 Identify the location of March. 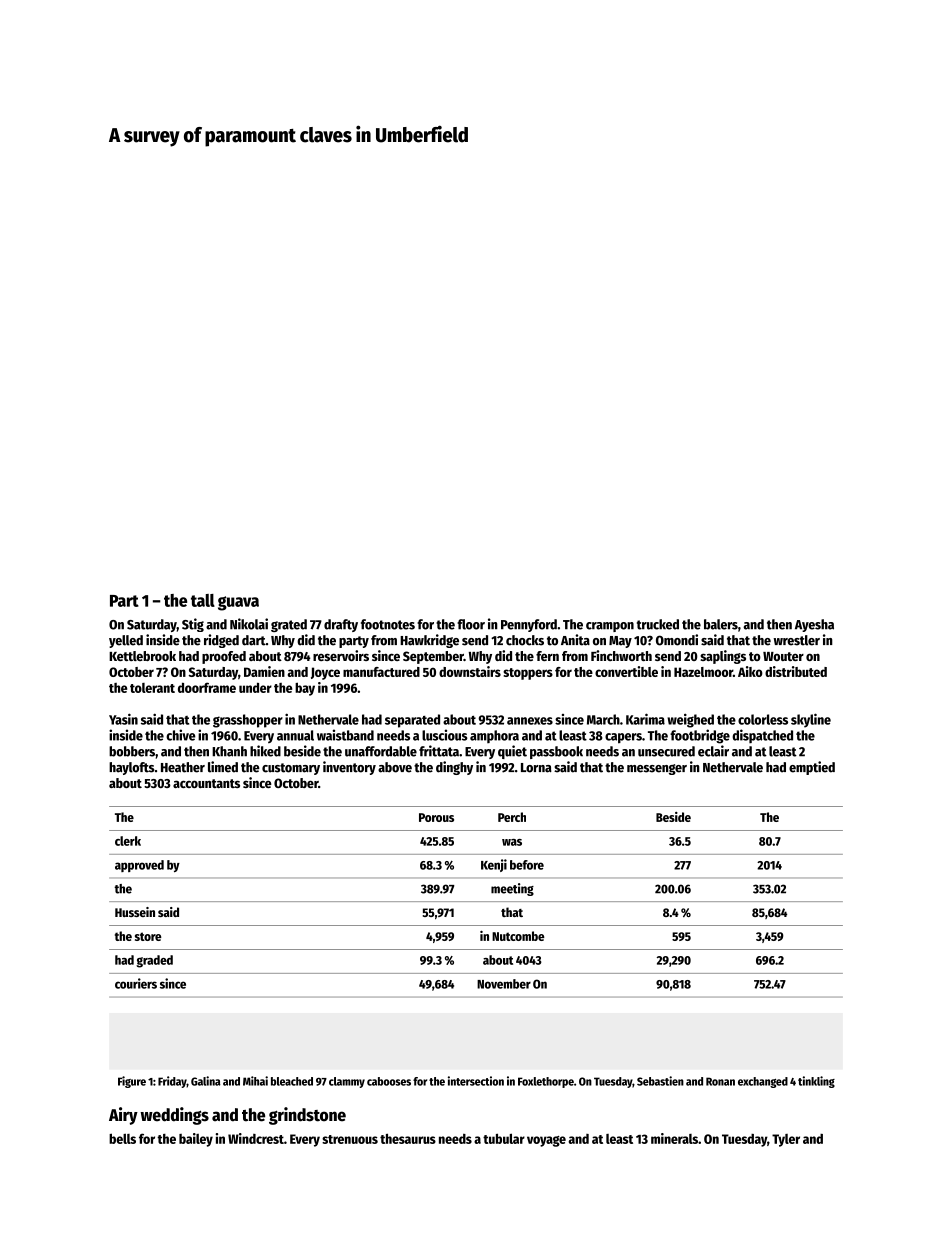
(603, 719).
